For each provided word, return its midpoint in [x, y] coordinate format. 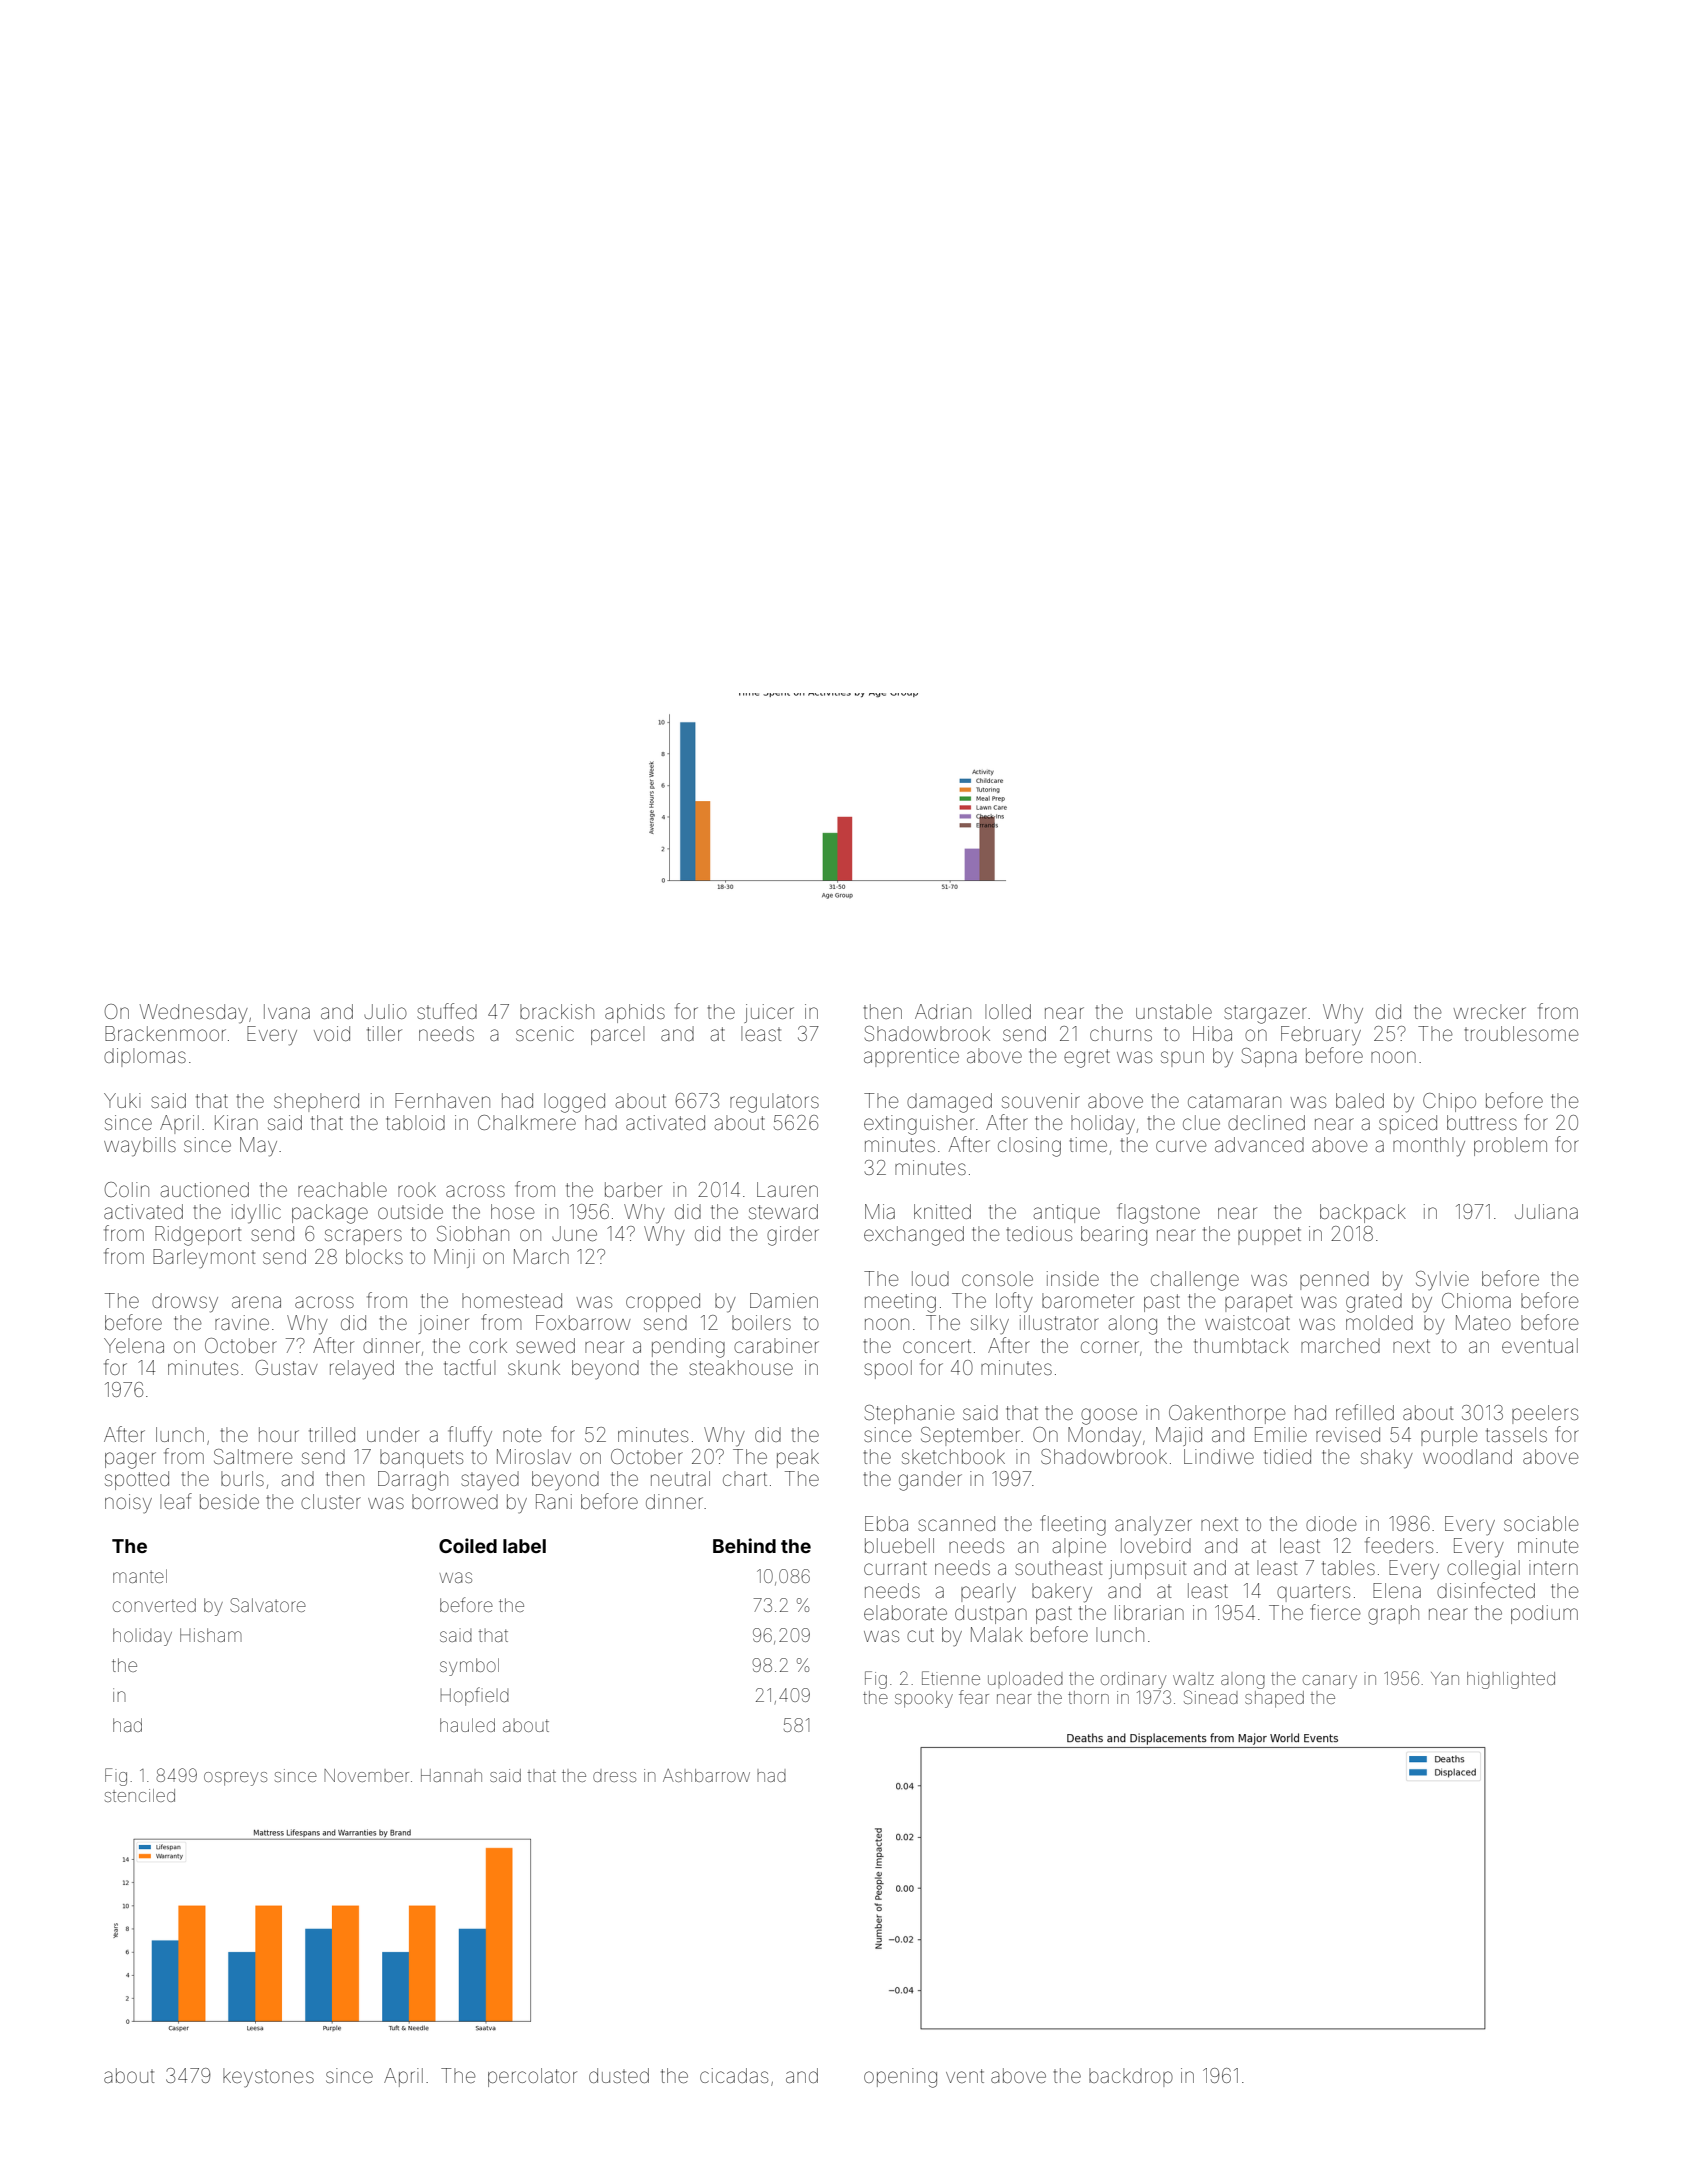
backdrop [1131, 2077]
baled [1360, 1100]
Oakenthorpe [1227, 1414]
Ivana [287, 1011]
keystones [268, 2078]
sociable [1541, 1523]
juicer [769, 1013]
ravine [242, 1322]
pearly [988, 1593]
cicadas [734, 2075]
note [522, 1435]
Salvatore [268, 1605]
